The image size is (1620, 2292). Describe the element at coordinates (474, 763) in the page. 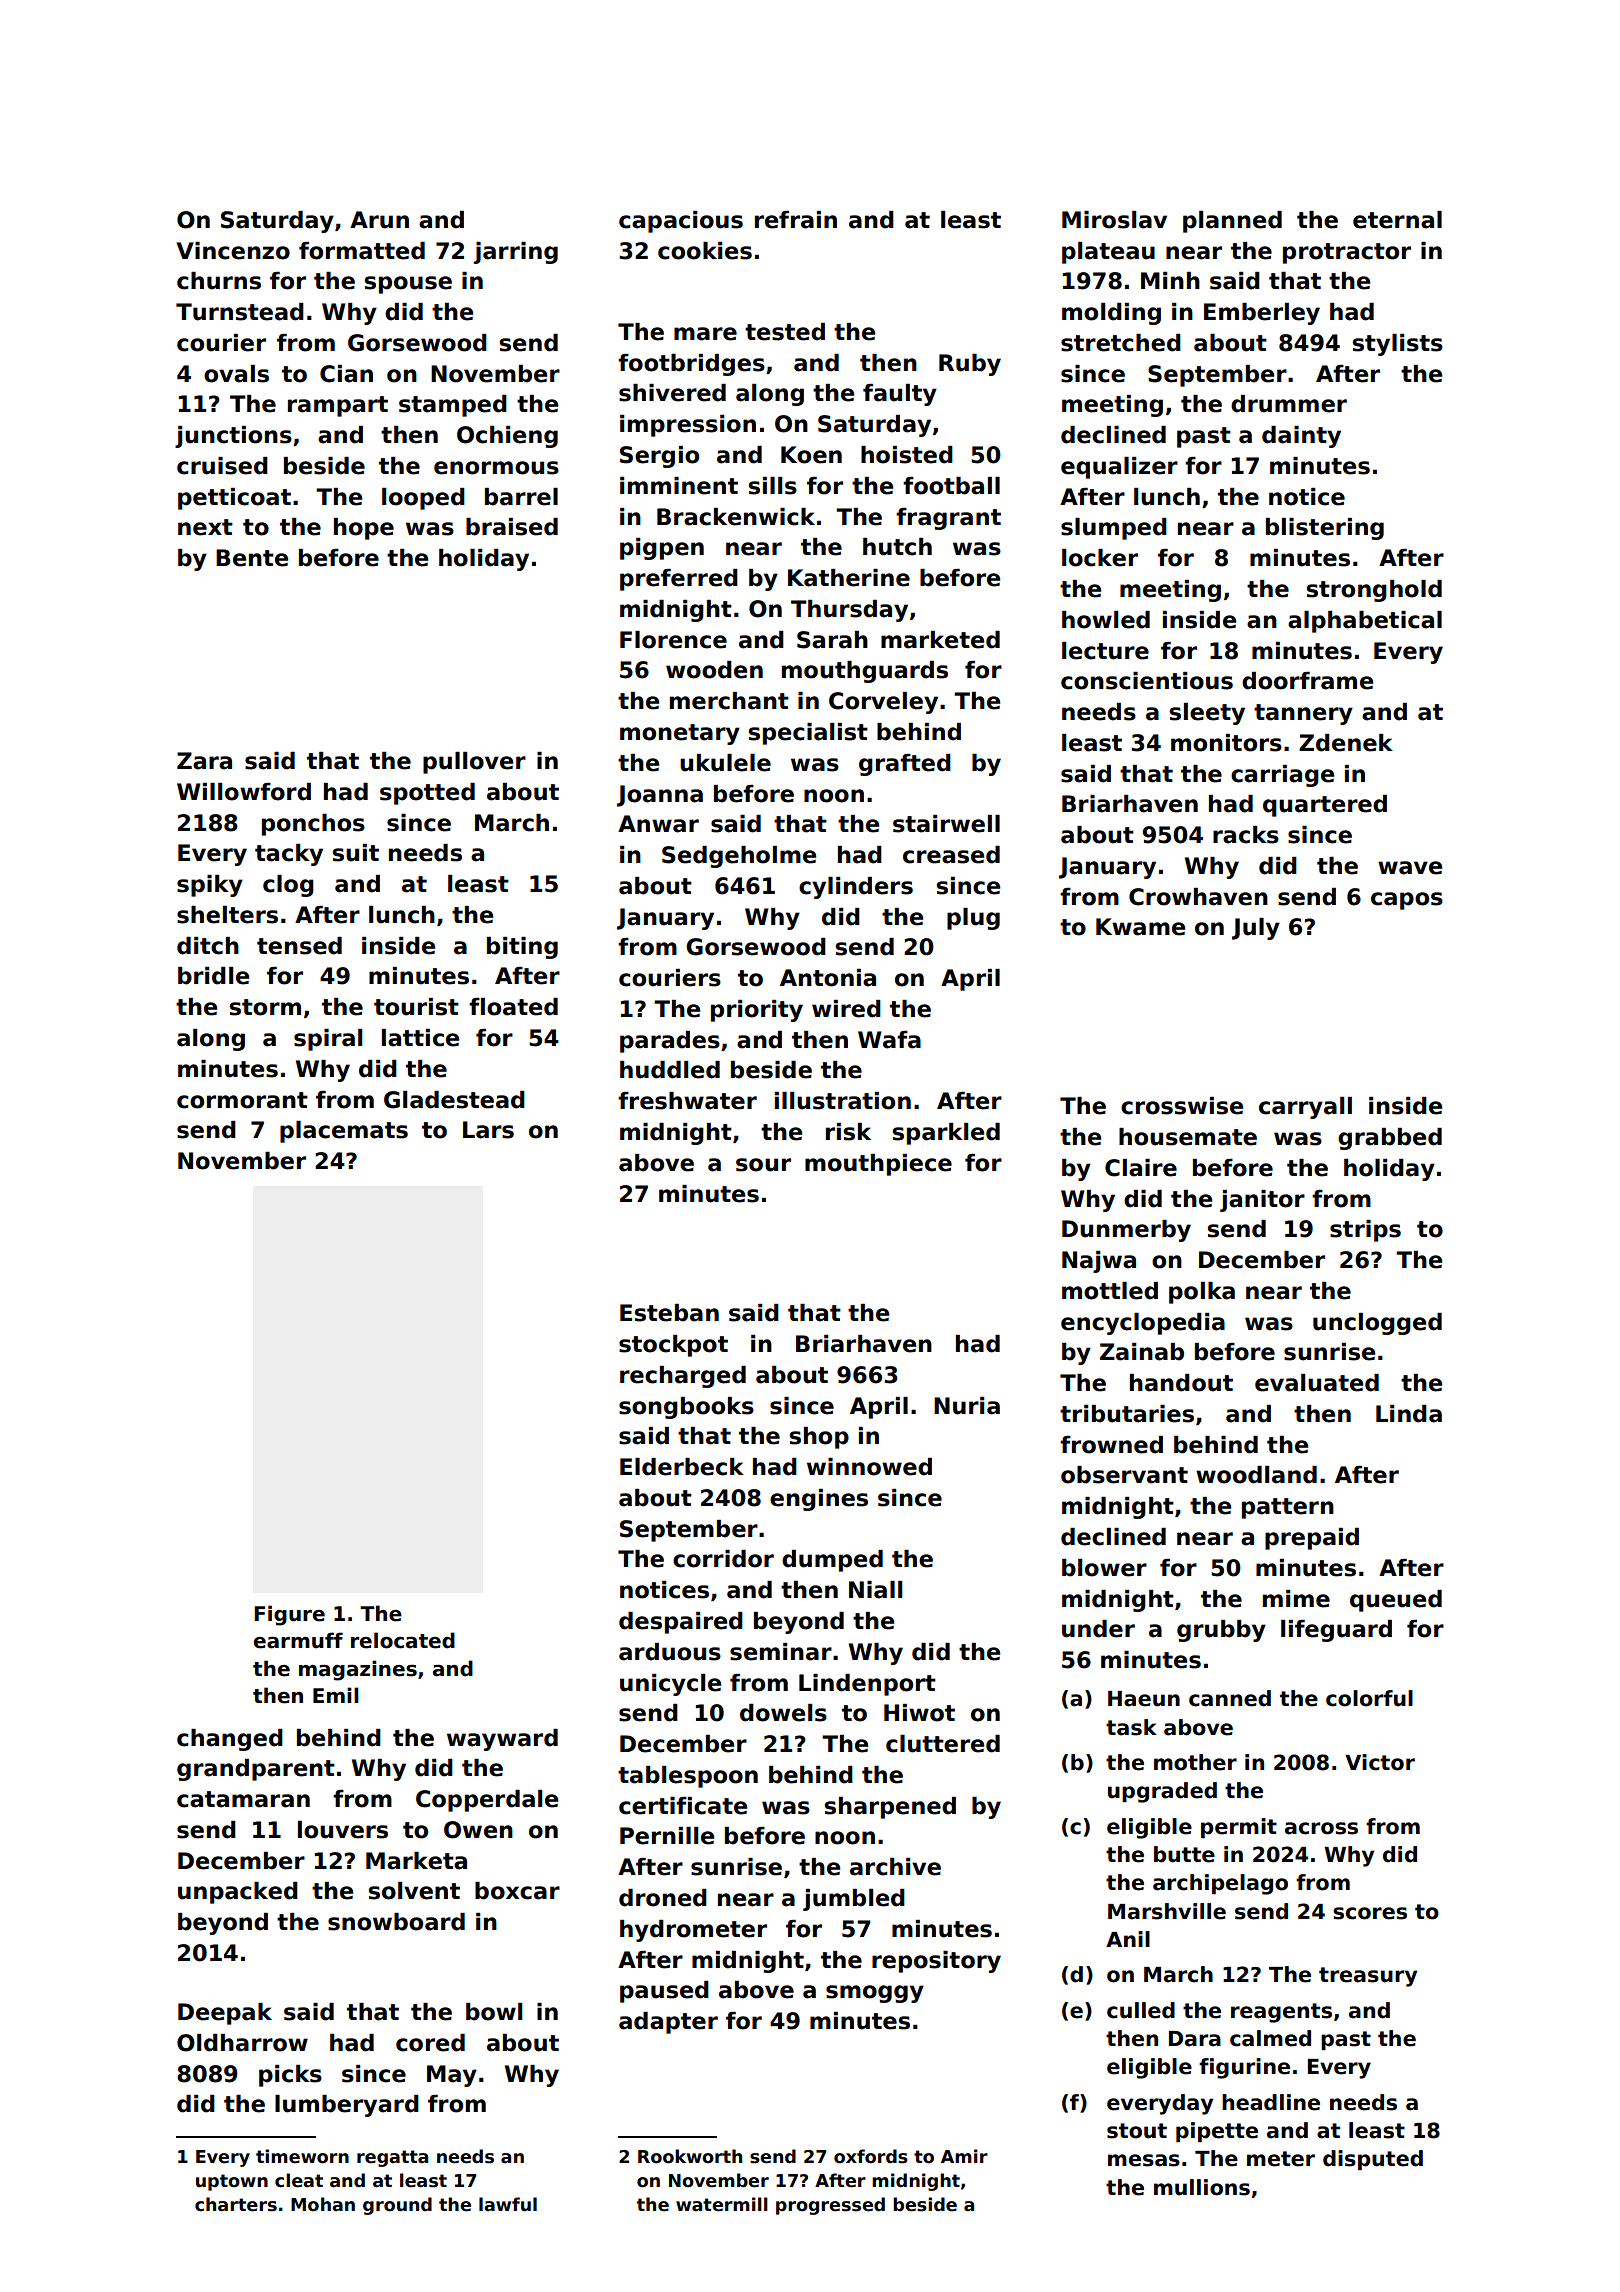

I see `pullover` at that location.
